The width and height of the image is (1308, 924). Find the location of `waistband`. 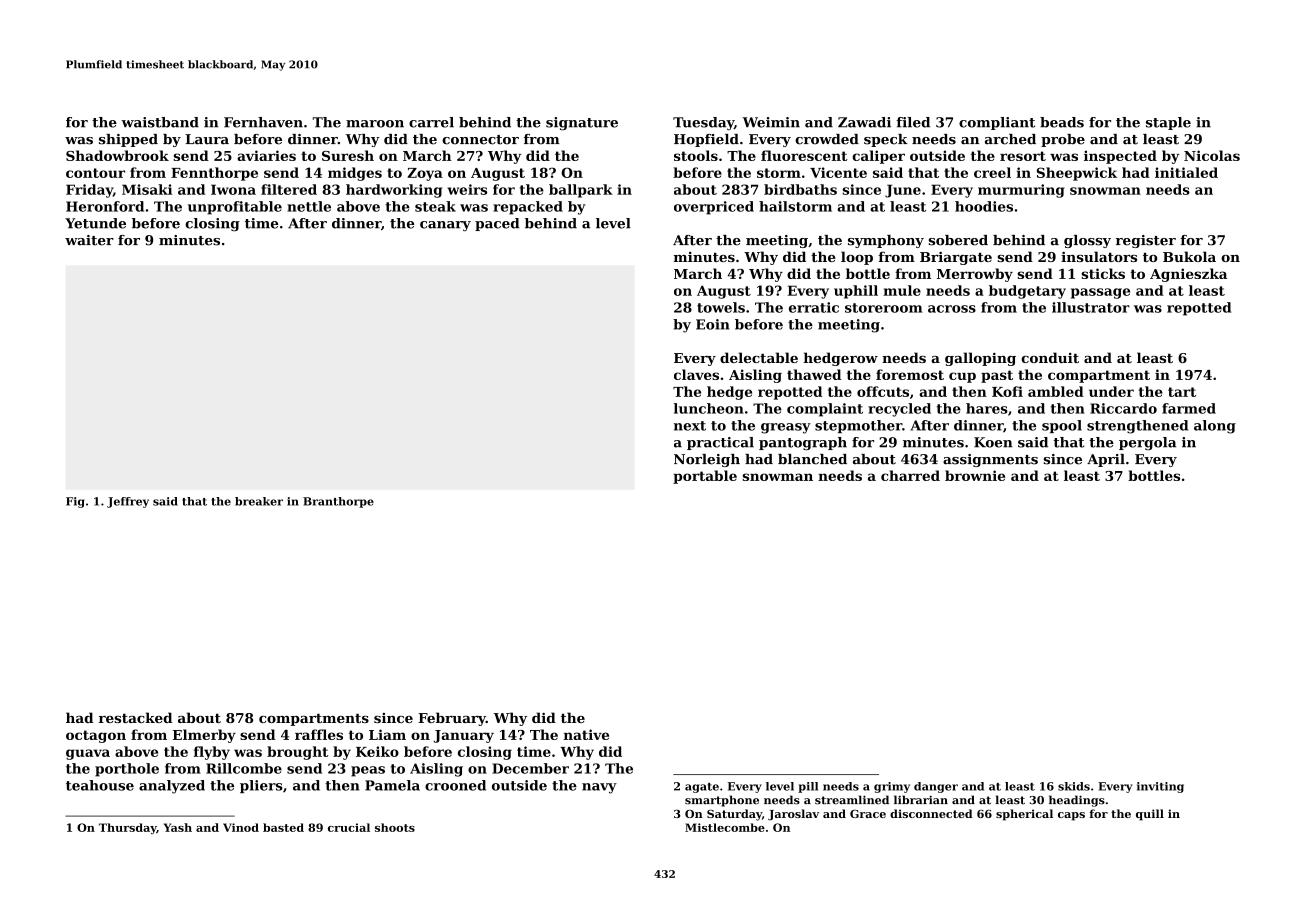

waistband is located at coordinates (160, 122).
